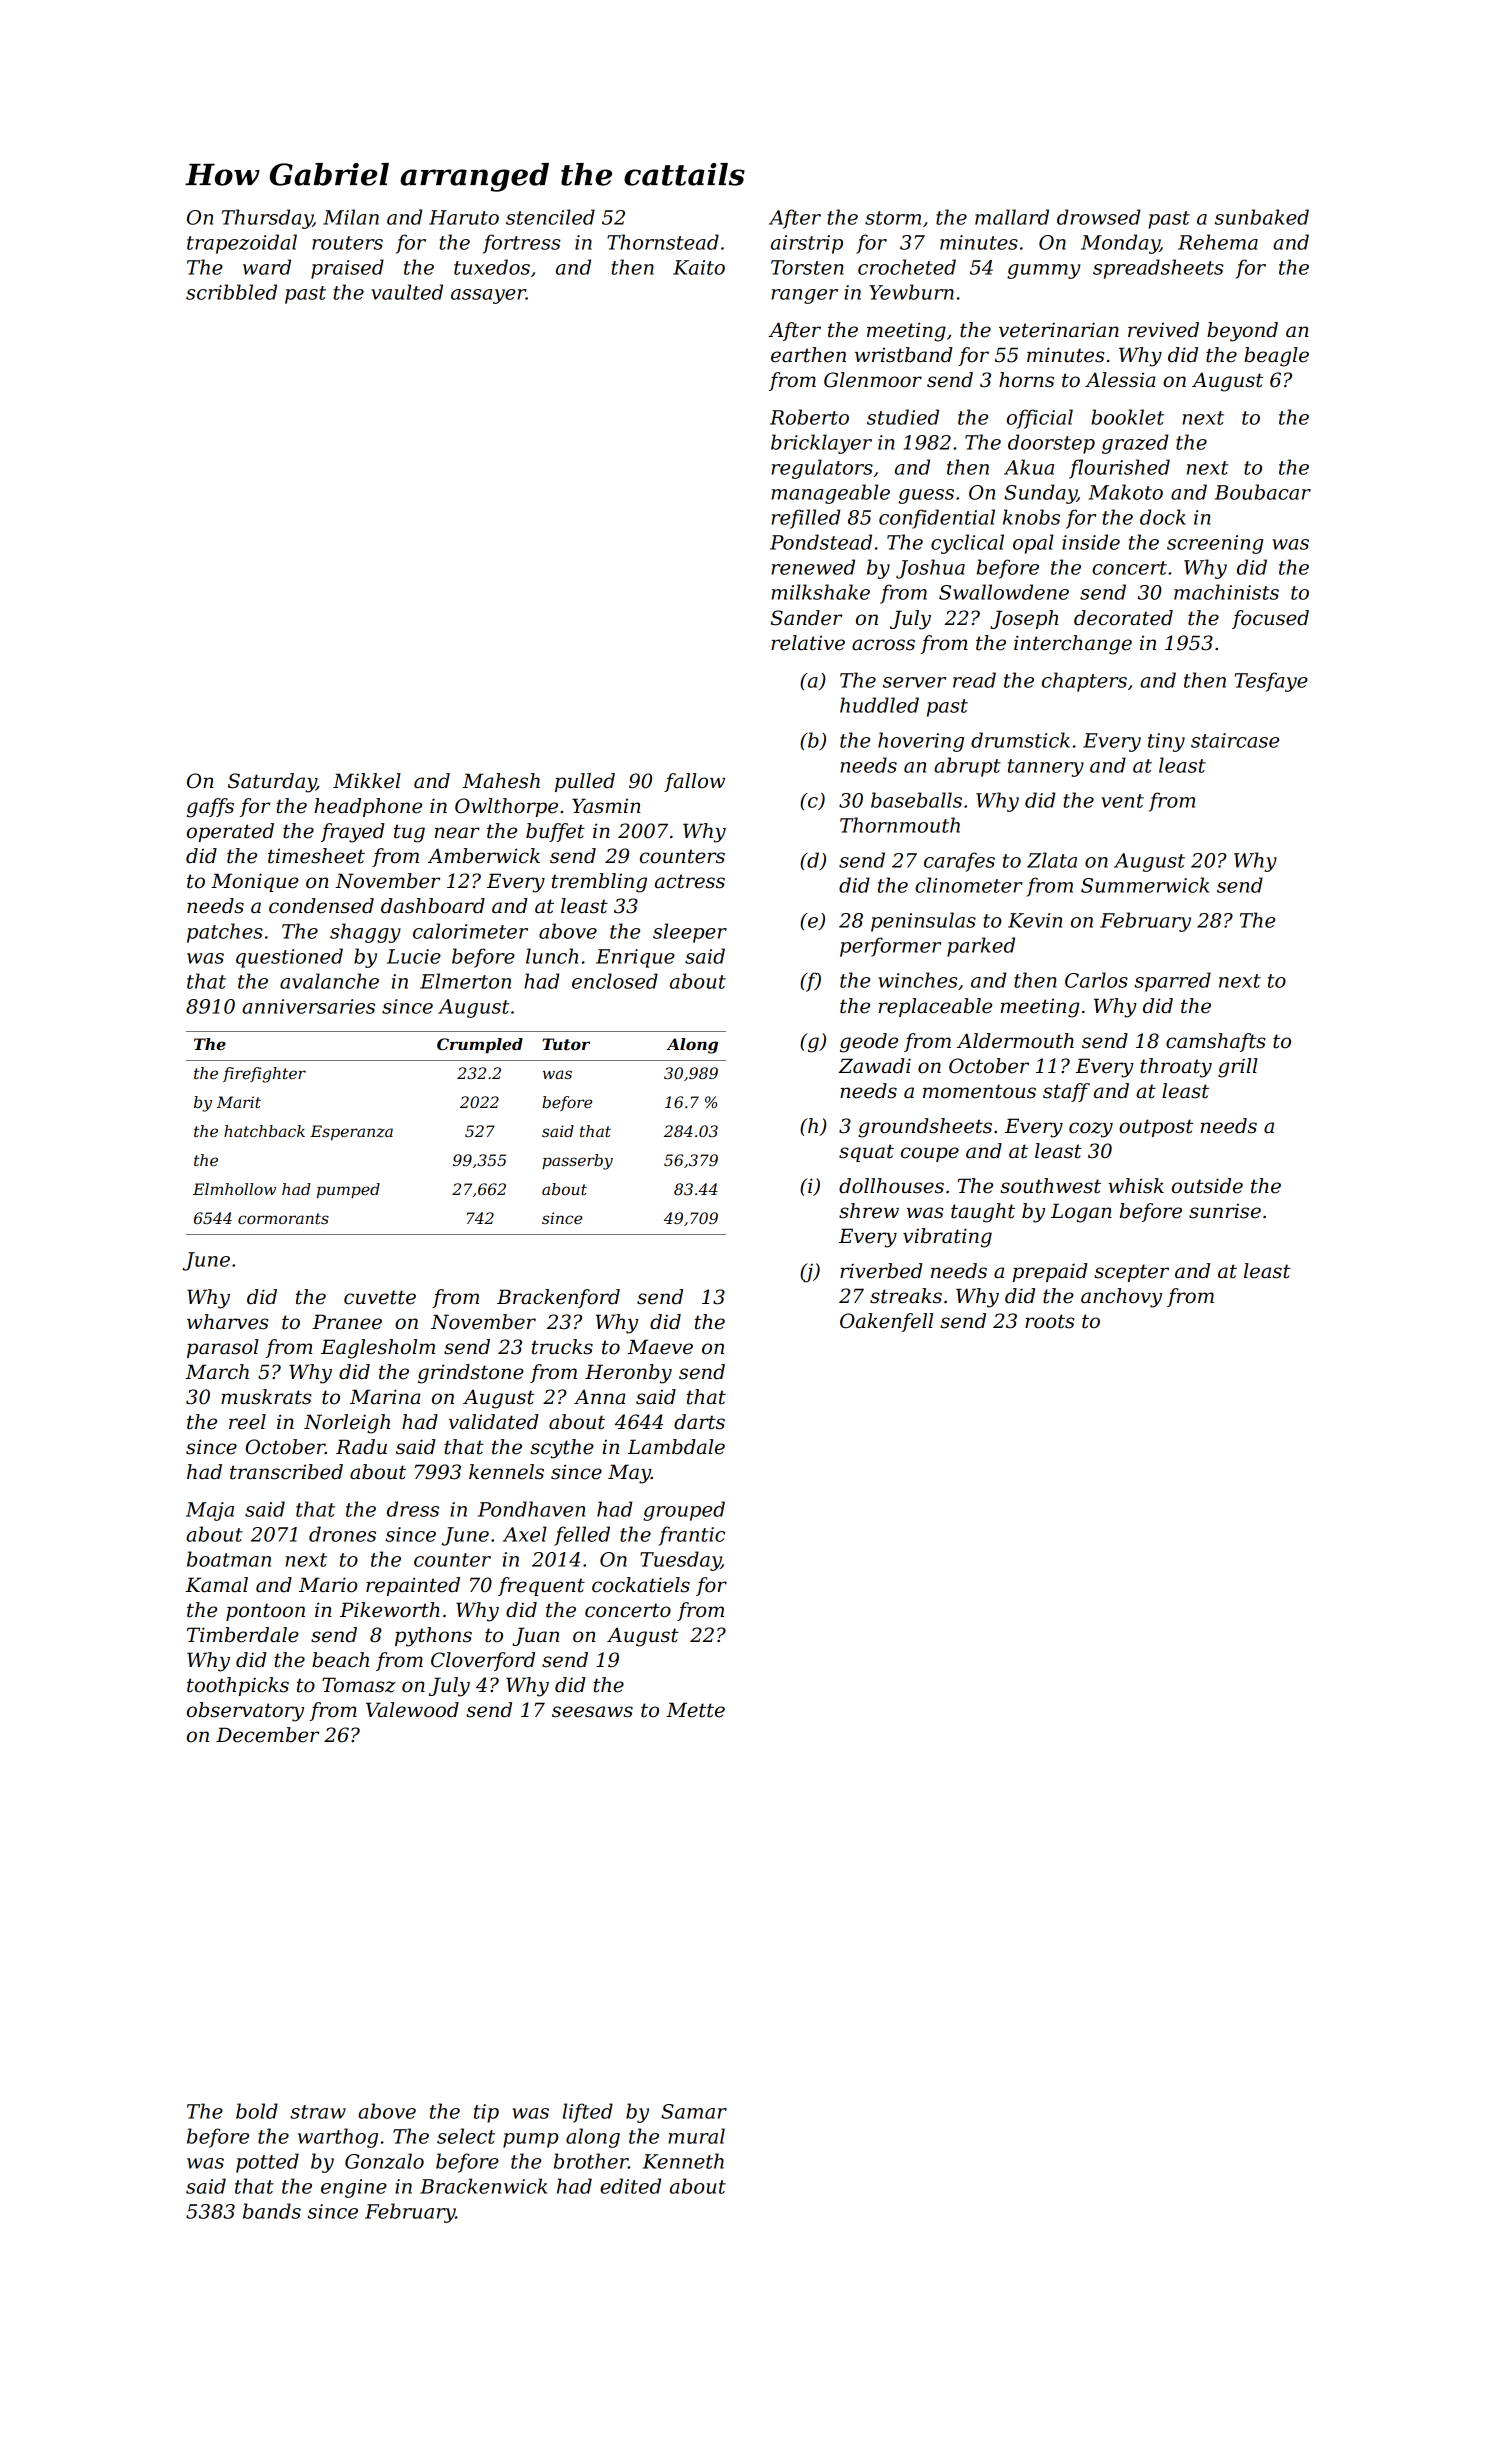 This image has width=1496, height=2464. What do you see at coordinates (354, 2188) in the image?
I see `engine` at bounding box center [354, 2188].
